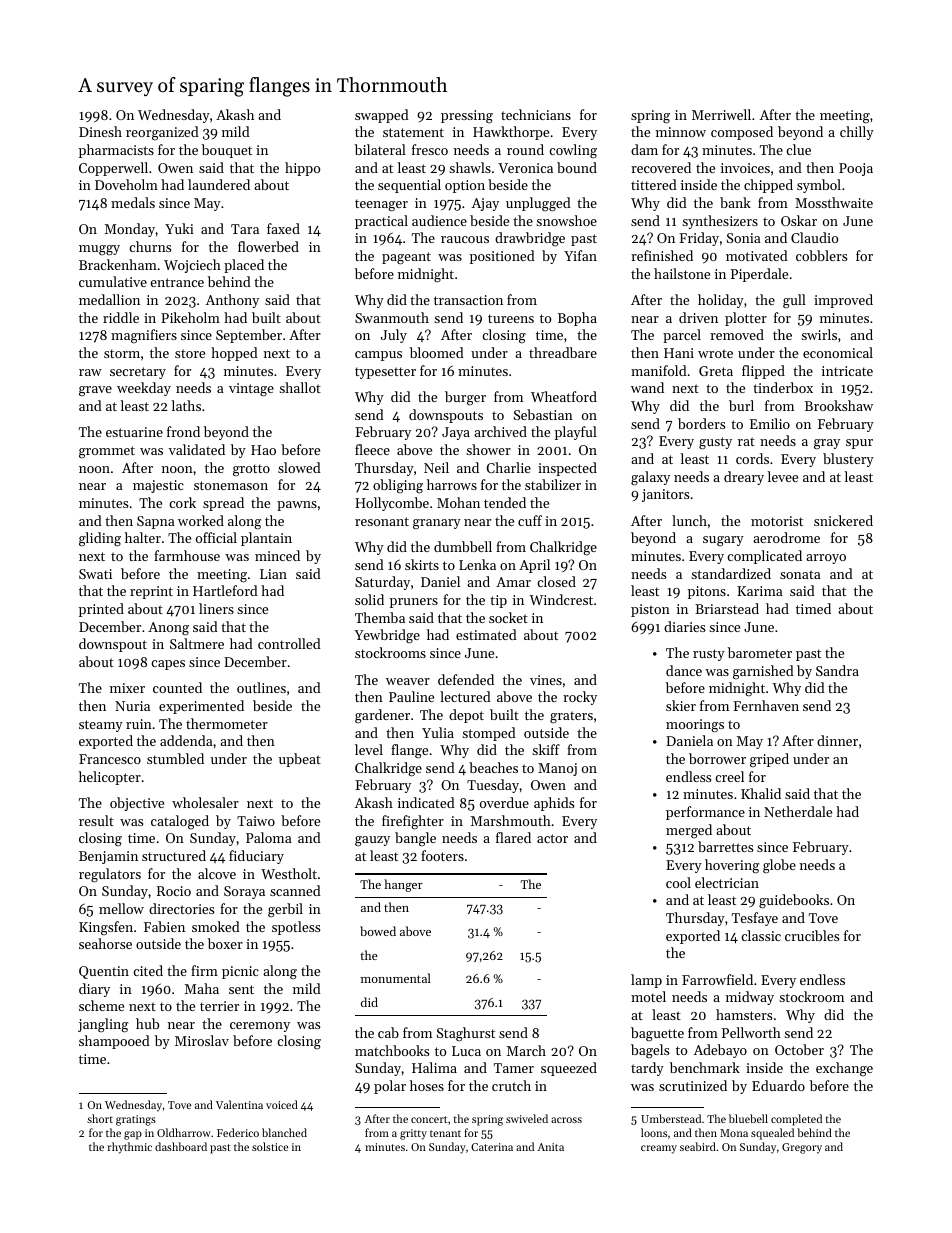  I want to click on seabird, so click(698, 1146).
